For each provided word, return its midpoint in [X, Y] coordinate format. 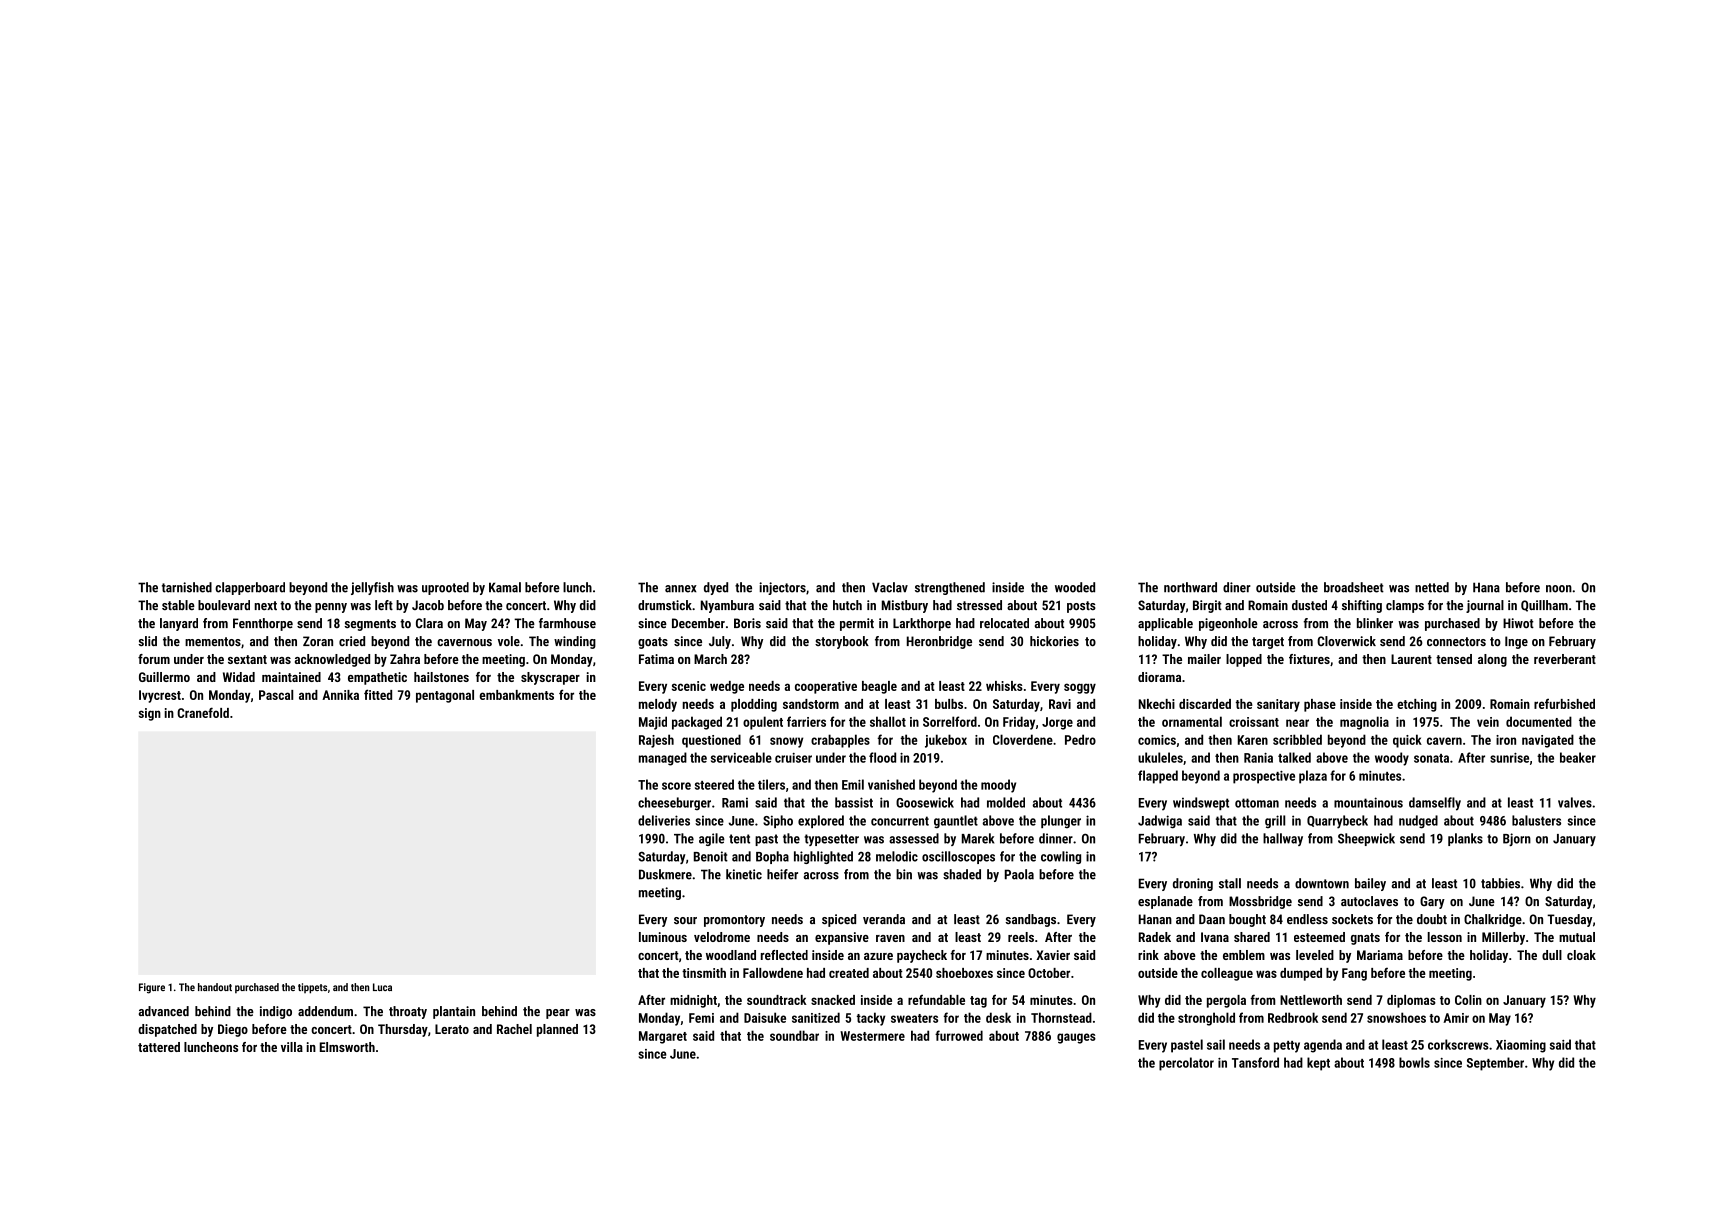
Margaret [663, 1037]
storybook [842, 642]
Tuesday [1569, 920]
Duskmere [665, 874]
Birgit [1207, 606]
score [676, 786]
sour [685, 920]
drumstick [665, 605]
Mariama [1380, 955]
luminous [663, 937]
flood [882, 757]
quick [1407, 741]
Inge [1516, 642]
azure [878, 956]
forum [154, 659]
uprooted [445, 588]
